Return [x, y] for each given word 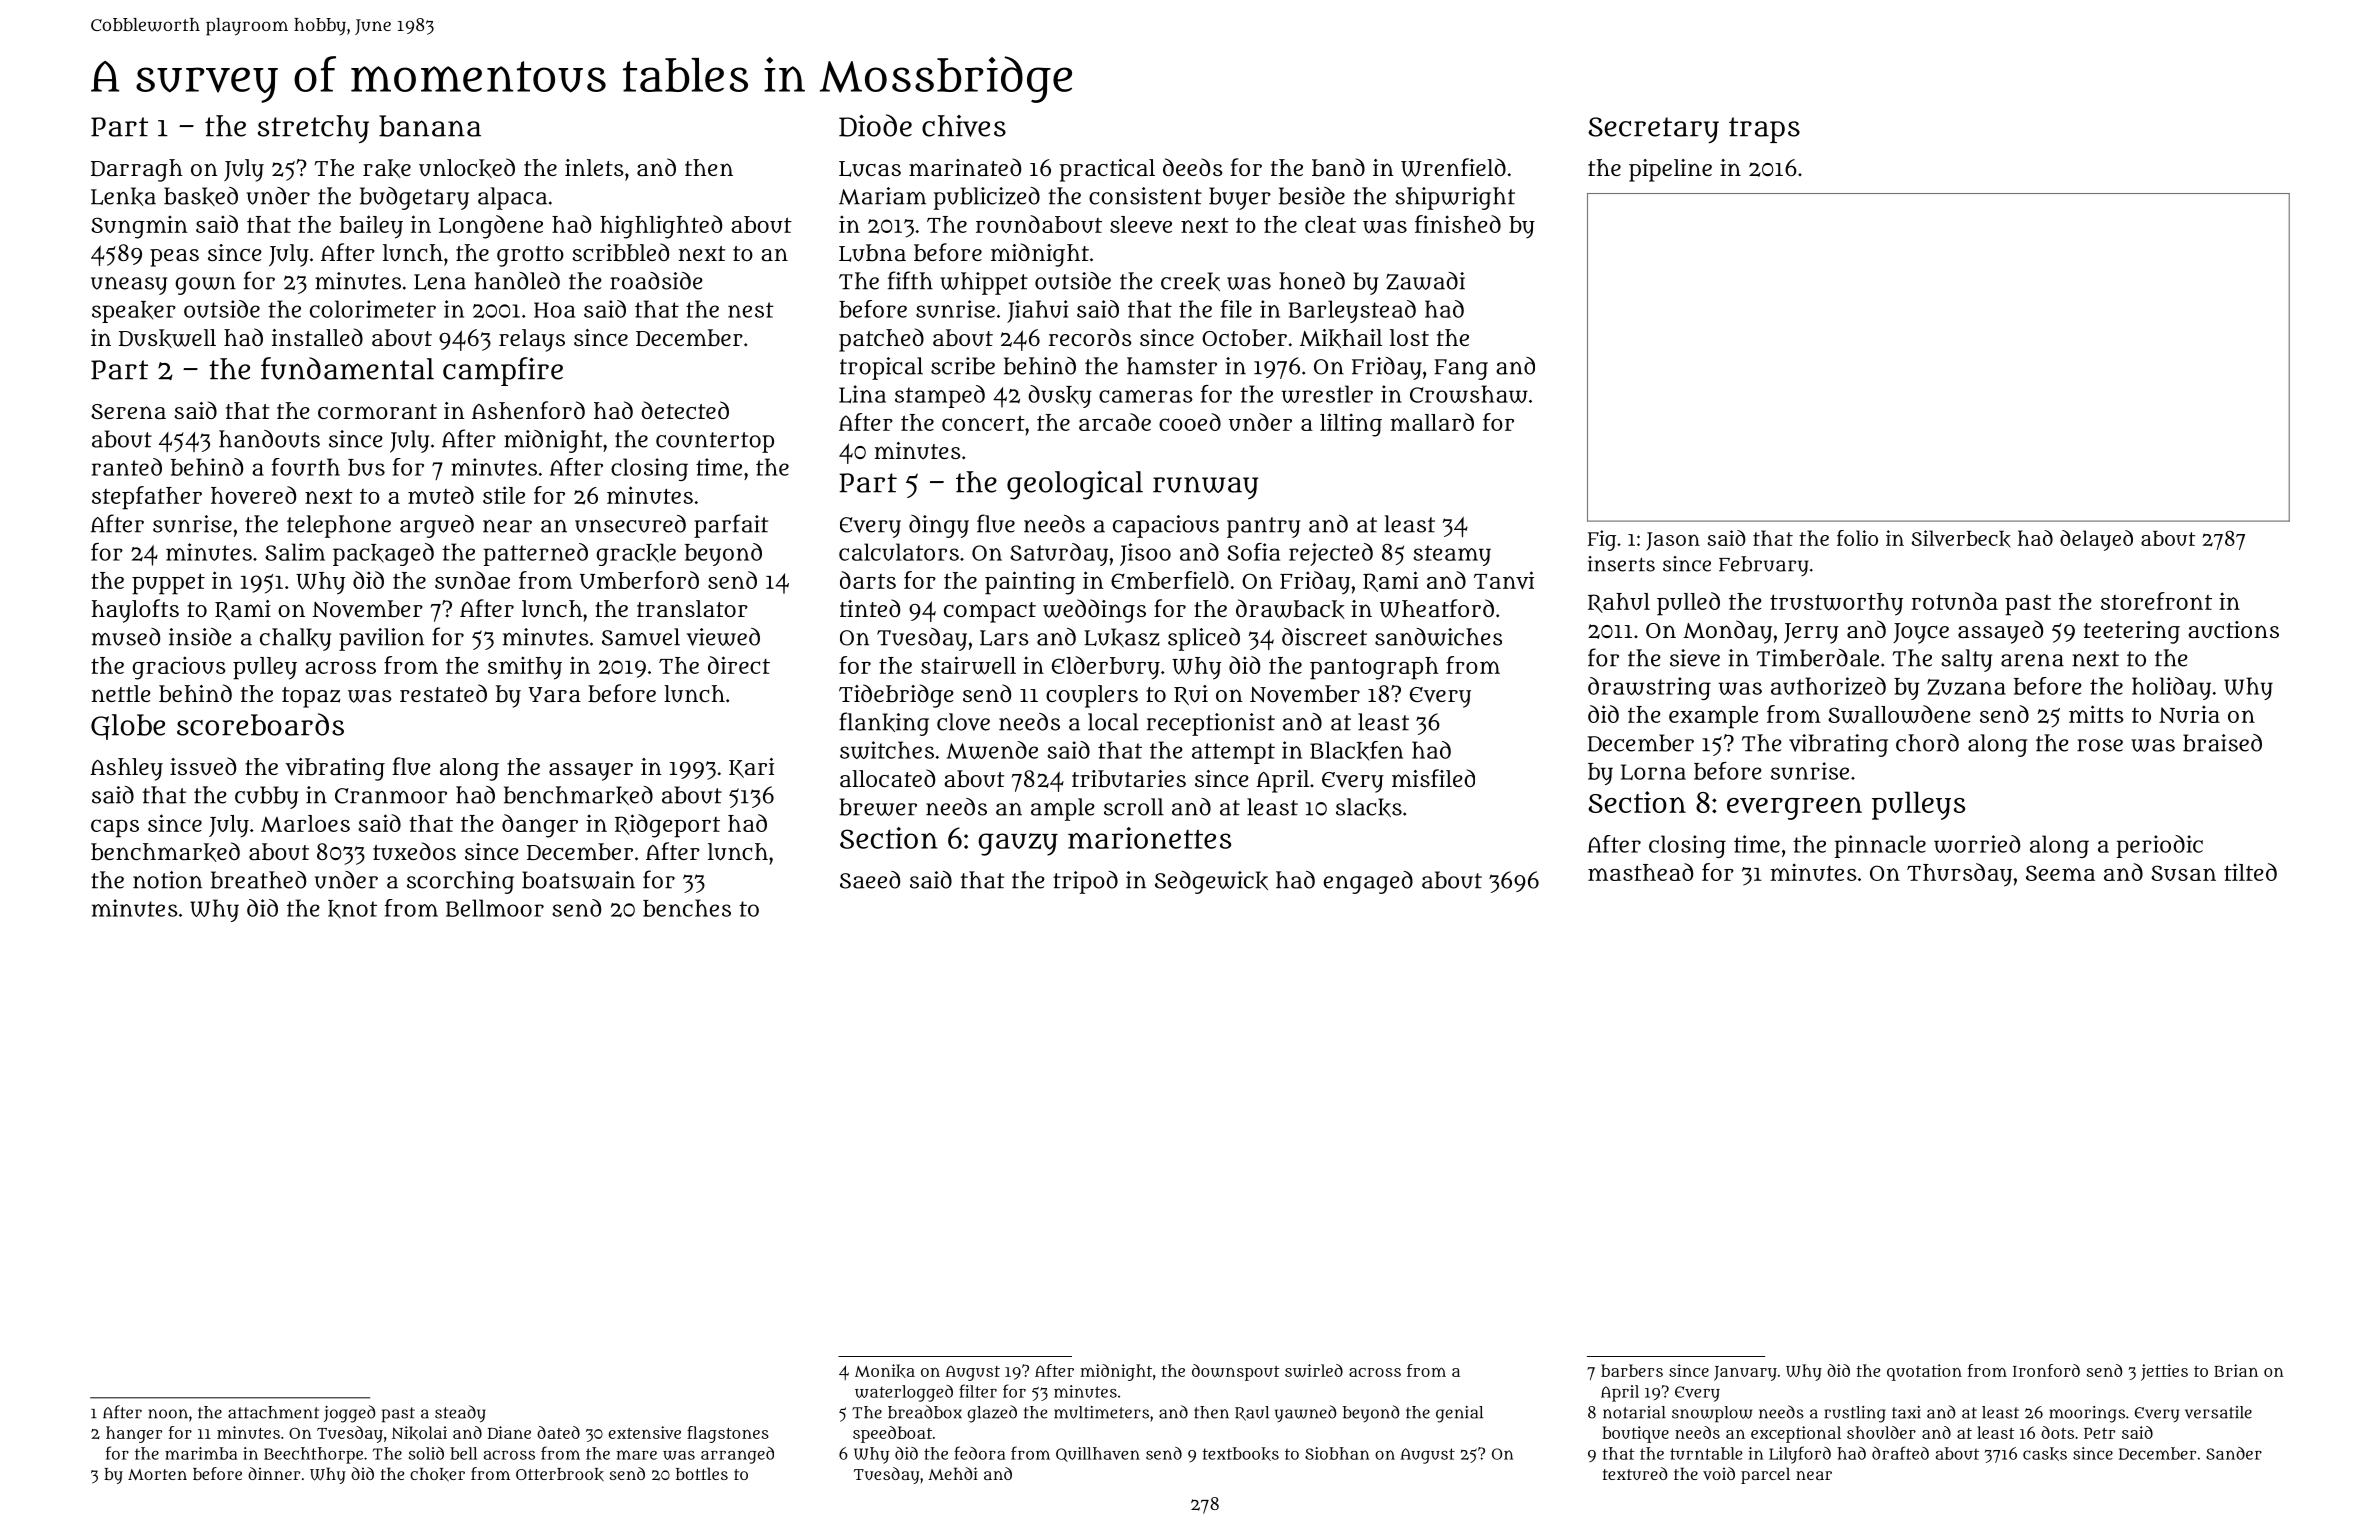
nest [751, 310]
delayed [2096, 540]
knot [352, 909]
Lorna [1653, 772]
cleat [1330, 224]
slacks [1369, 807]
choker [437, 1474]
